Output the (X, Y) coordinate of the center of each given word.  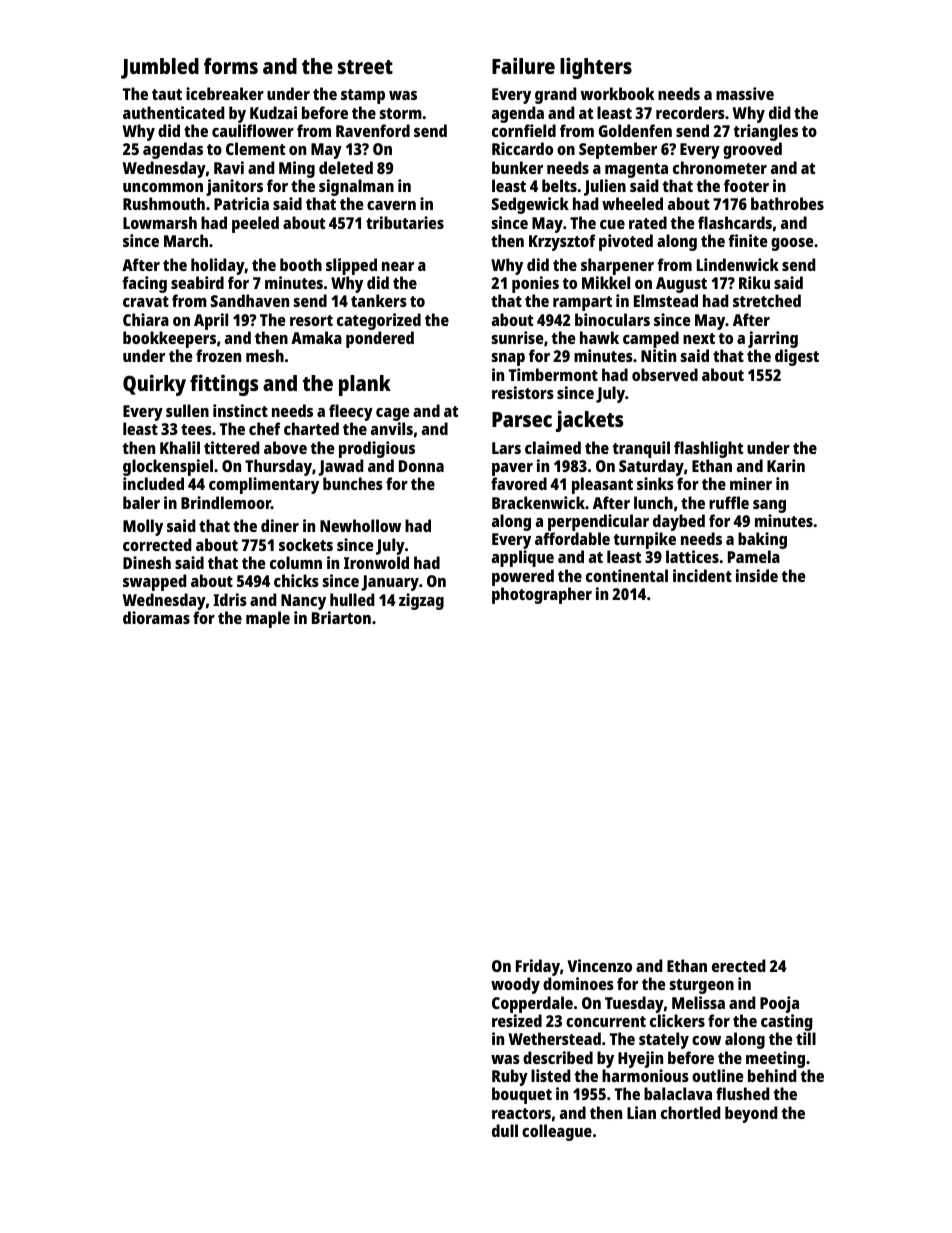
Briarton (341, 617)
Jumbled (160, 68)
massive (745, 93)
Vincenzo (599, 965)
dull (505, 1130)
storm (401, 113)
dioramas (156, 617)
